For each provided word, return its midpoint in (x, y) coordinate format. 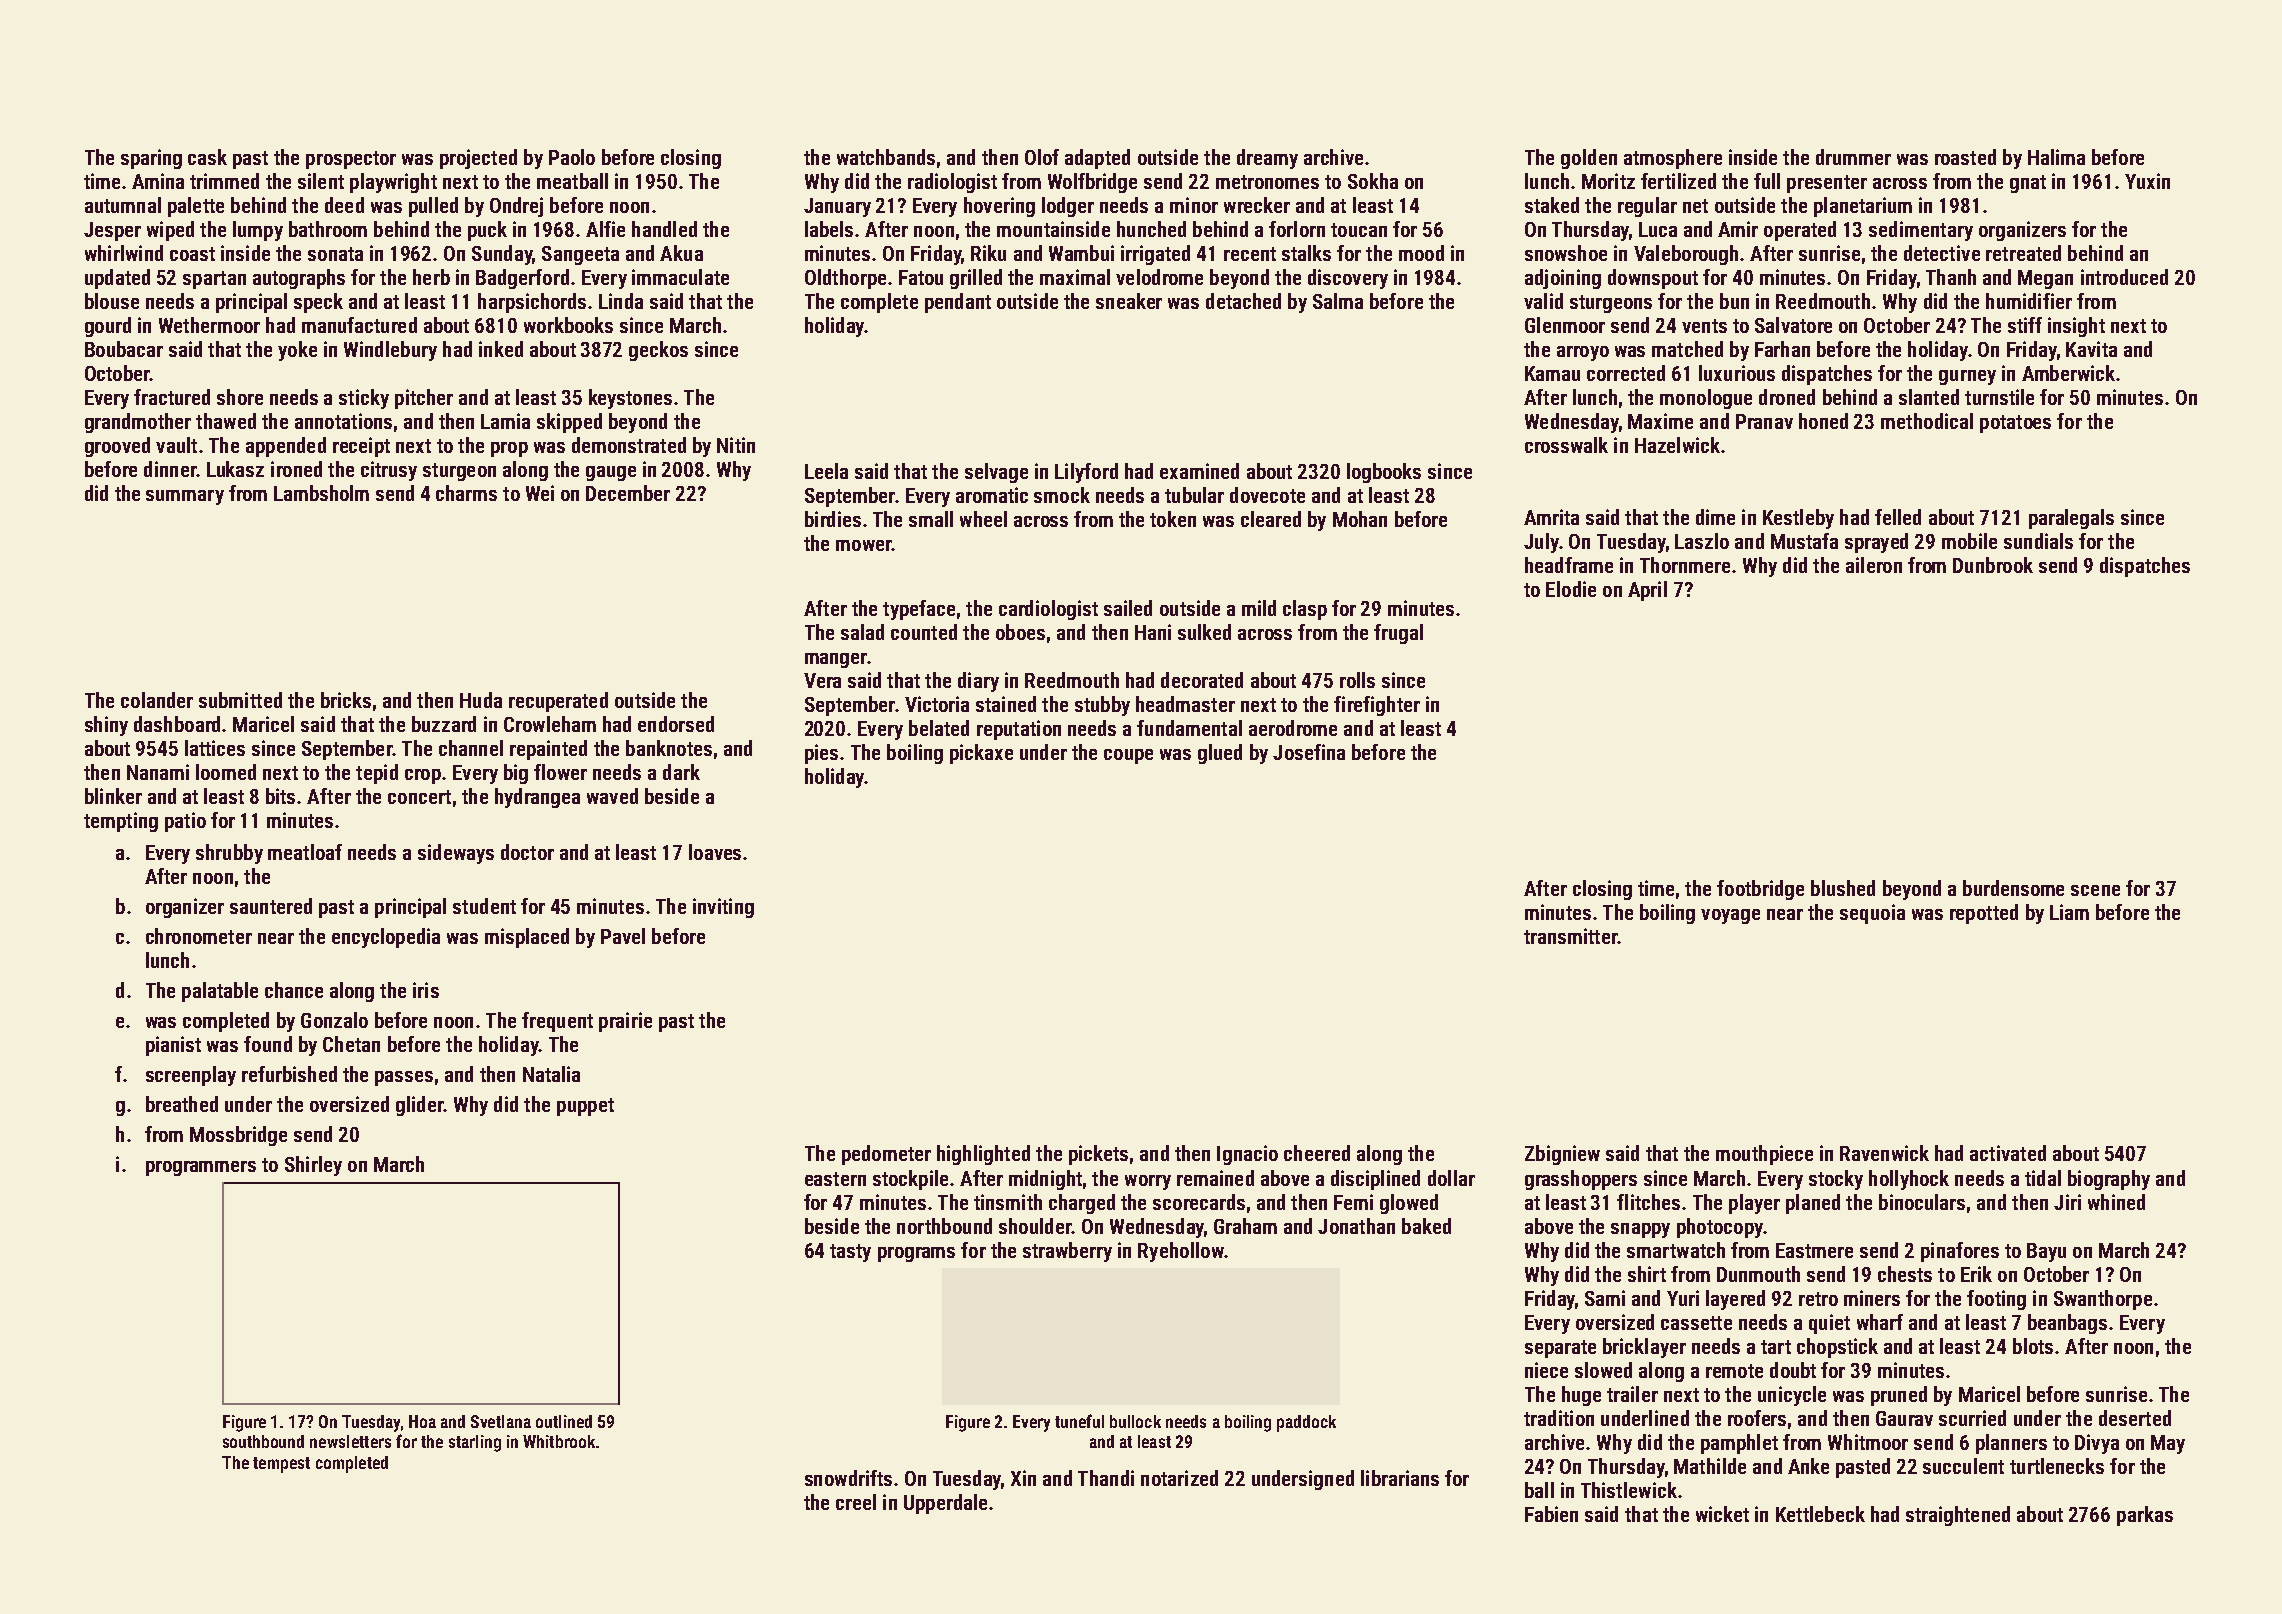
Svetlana (501, 1421)
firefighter (1377, 706)
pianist (173, 1046)
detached (1243, 301)
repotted (1984, 914)
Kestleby (1798, 519)
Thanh (1951, 277)
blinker (113, 796)
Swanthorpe (2103, 1300)
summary (185, 497)
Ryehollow (1181, 1252)
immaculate (680, 277)
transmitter (1570, 936)
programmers (201, 1168)
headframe (1569, 565)
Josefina (1309, 752)
